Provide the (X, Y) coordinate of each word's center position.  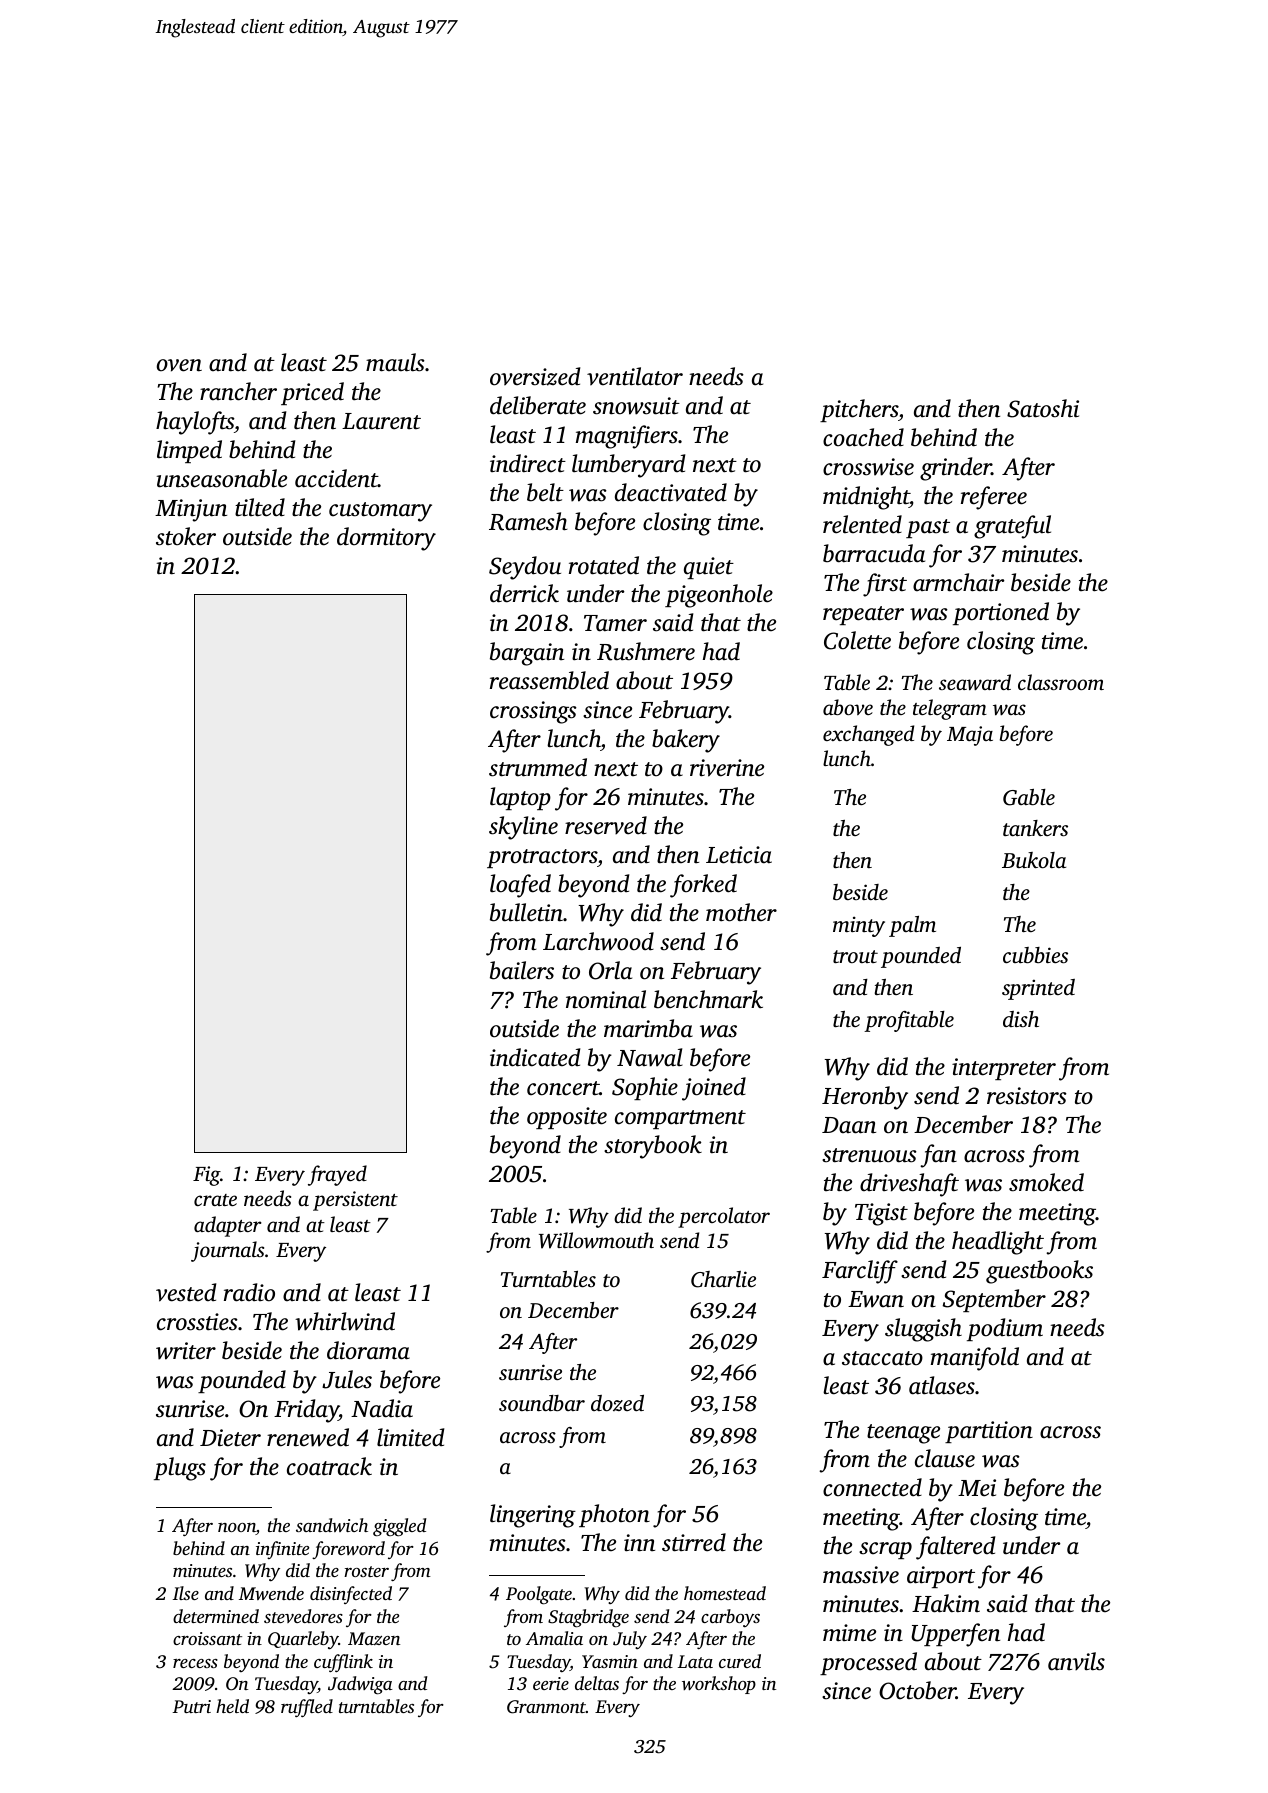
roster (366, 1571)
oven (179, 365)
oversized (535, 376)
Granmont (546, 1707)
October (917, 1690)
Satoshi (1043, 408)
